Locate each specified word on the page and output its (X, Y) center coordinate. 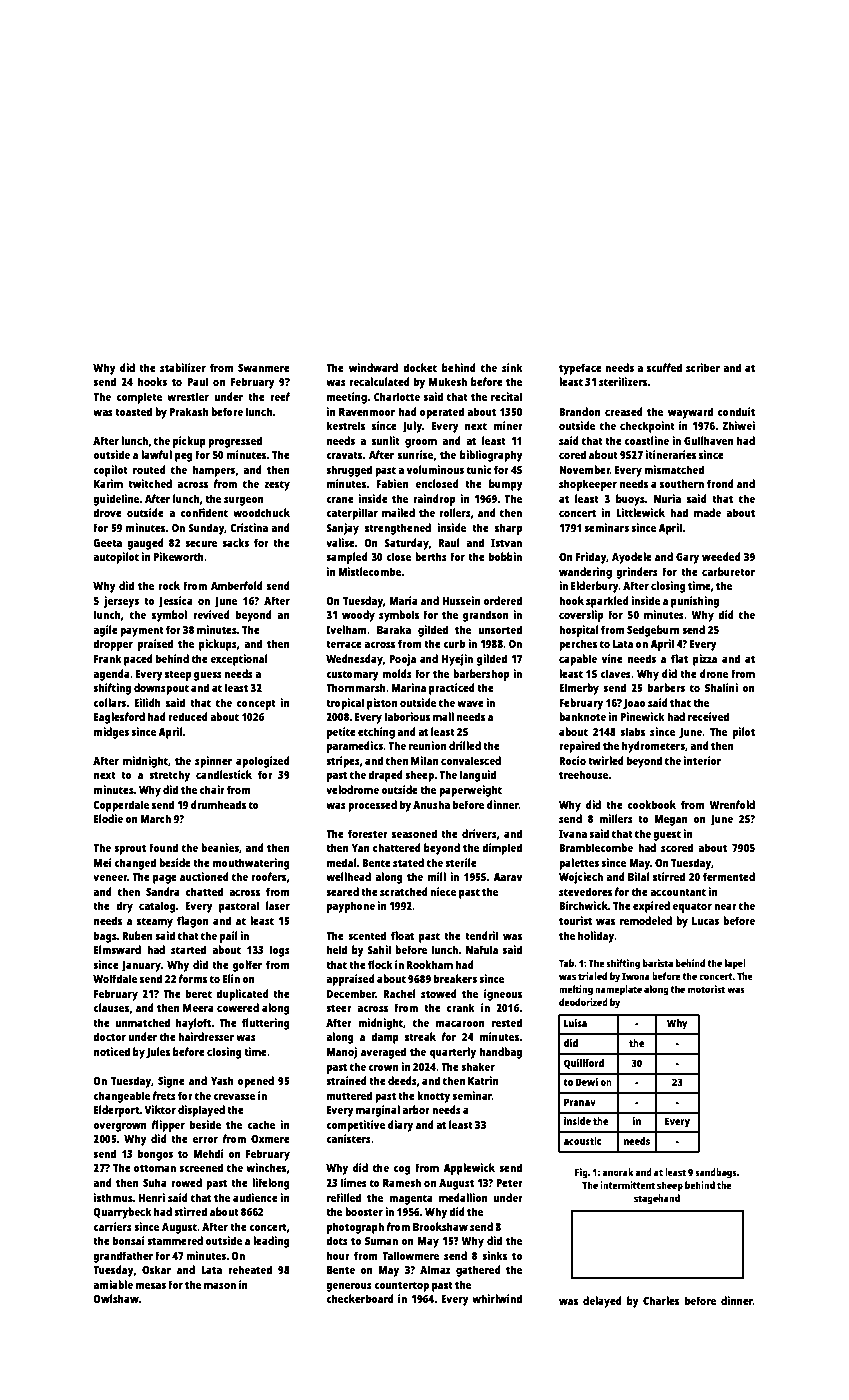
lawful (156, 454)
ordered (503, 600)
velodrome (352, 789)
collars (109, 702)
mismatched (674, 469)
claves (615, 673)
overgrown (120, 1127)
